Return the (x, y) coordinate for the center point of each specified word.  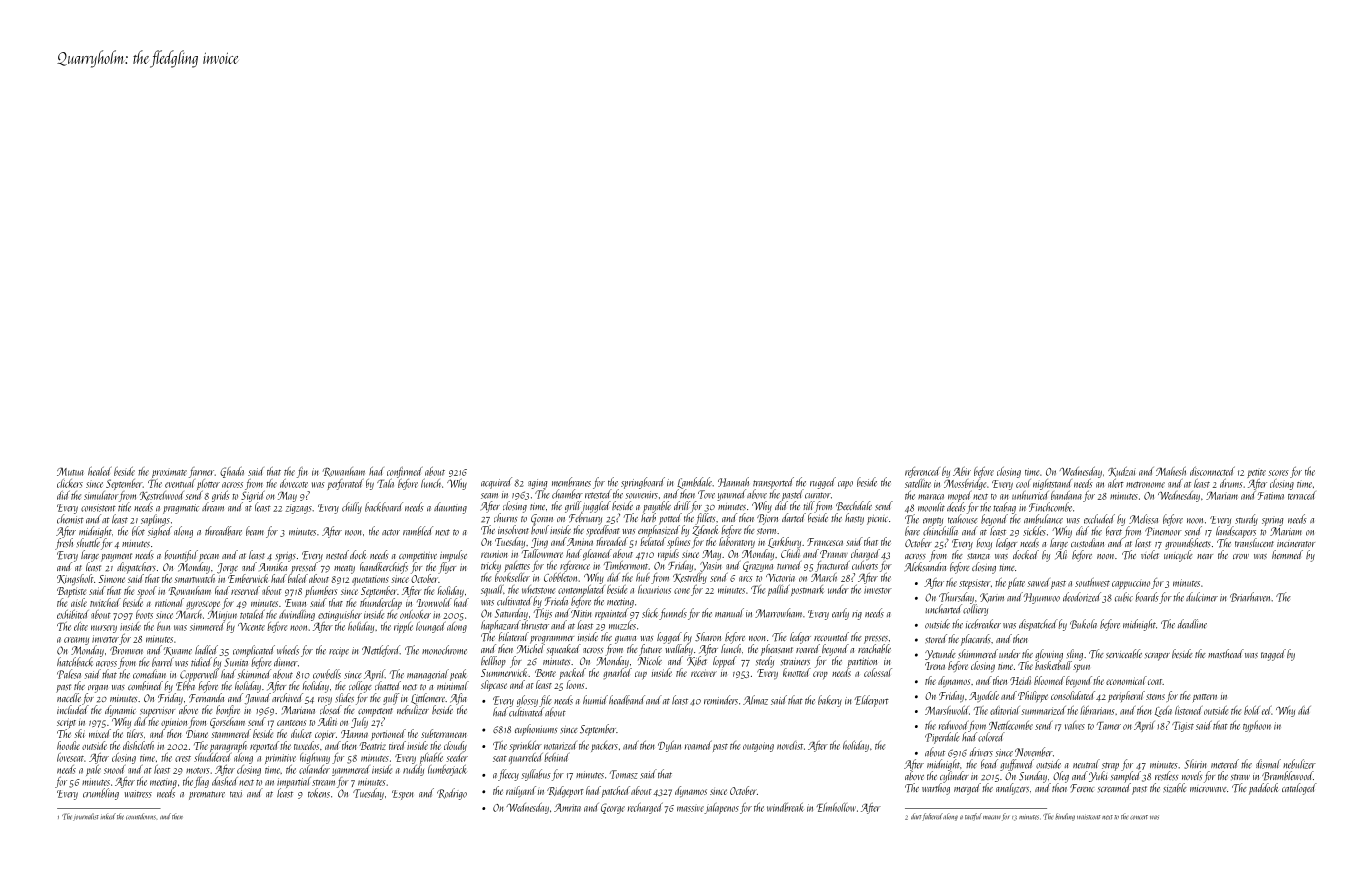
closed (331, 710)
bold (1252, 710)
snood (114, 769)
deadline (1192, 624)
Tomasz (624, 774)
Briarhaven (1251, 597)
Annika (273, 566)
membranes (571, 482)
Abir (962, 471)
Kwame (178, 651)
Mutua (70, 471)
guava (625, 640)
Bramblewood (1287, 776)
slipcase (494, 685)
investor (878, 590)
